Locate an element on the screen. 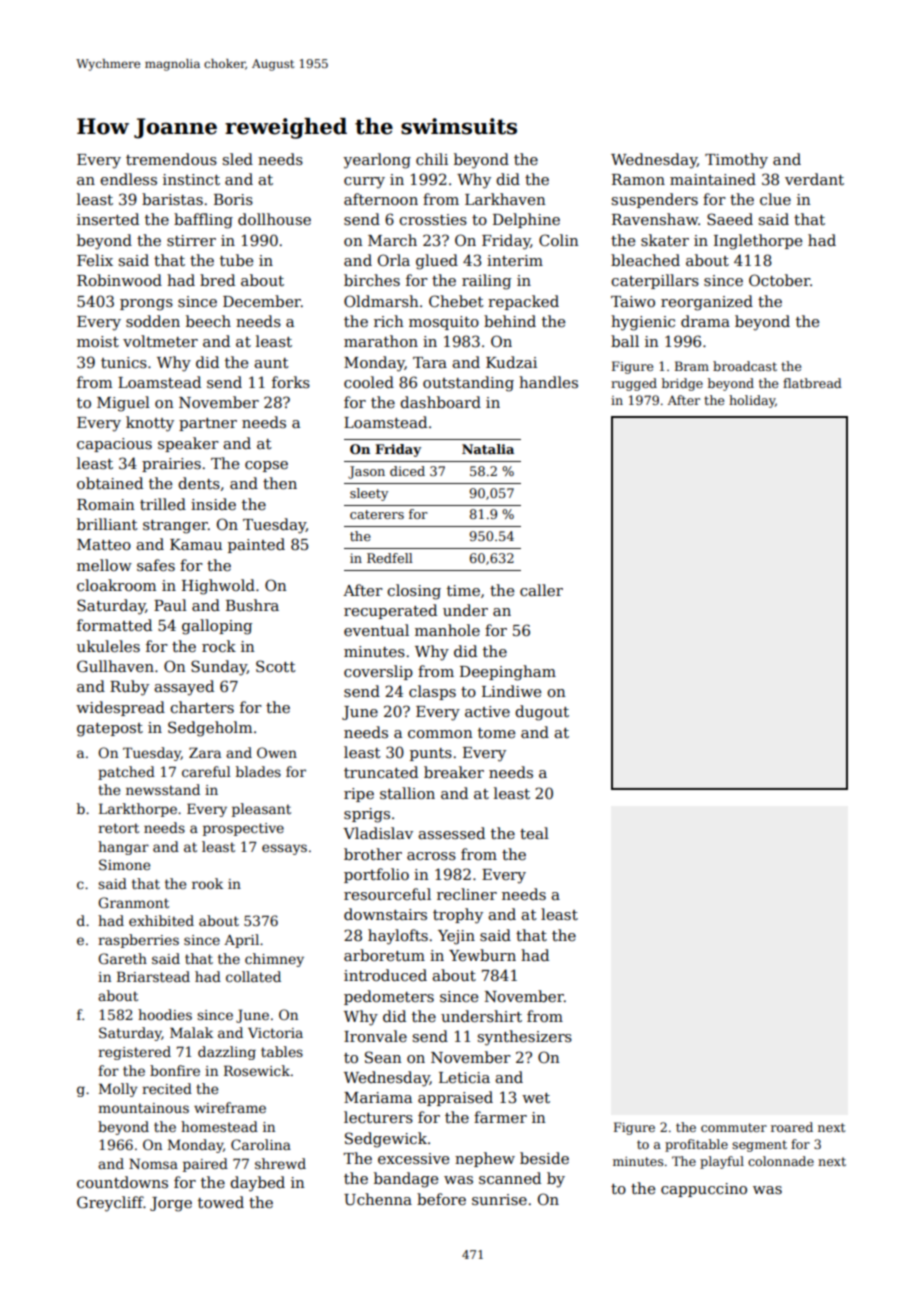 Image resolution: width=924 pixels, height=1308 pixels. cappuccino is located at coordinates (704, 1190).
